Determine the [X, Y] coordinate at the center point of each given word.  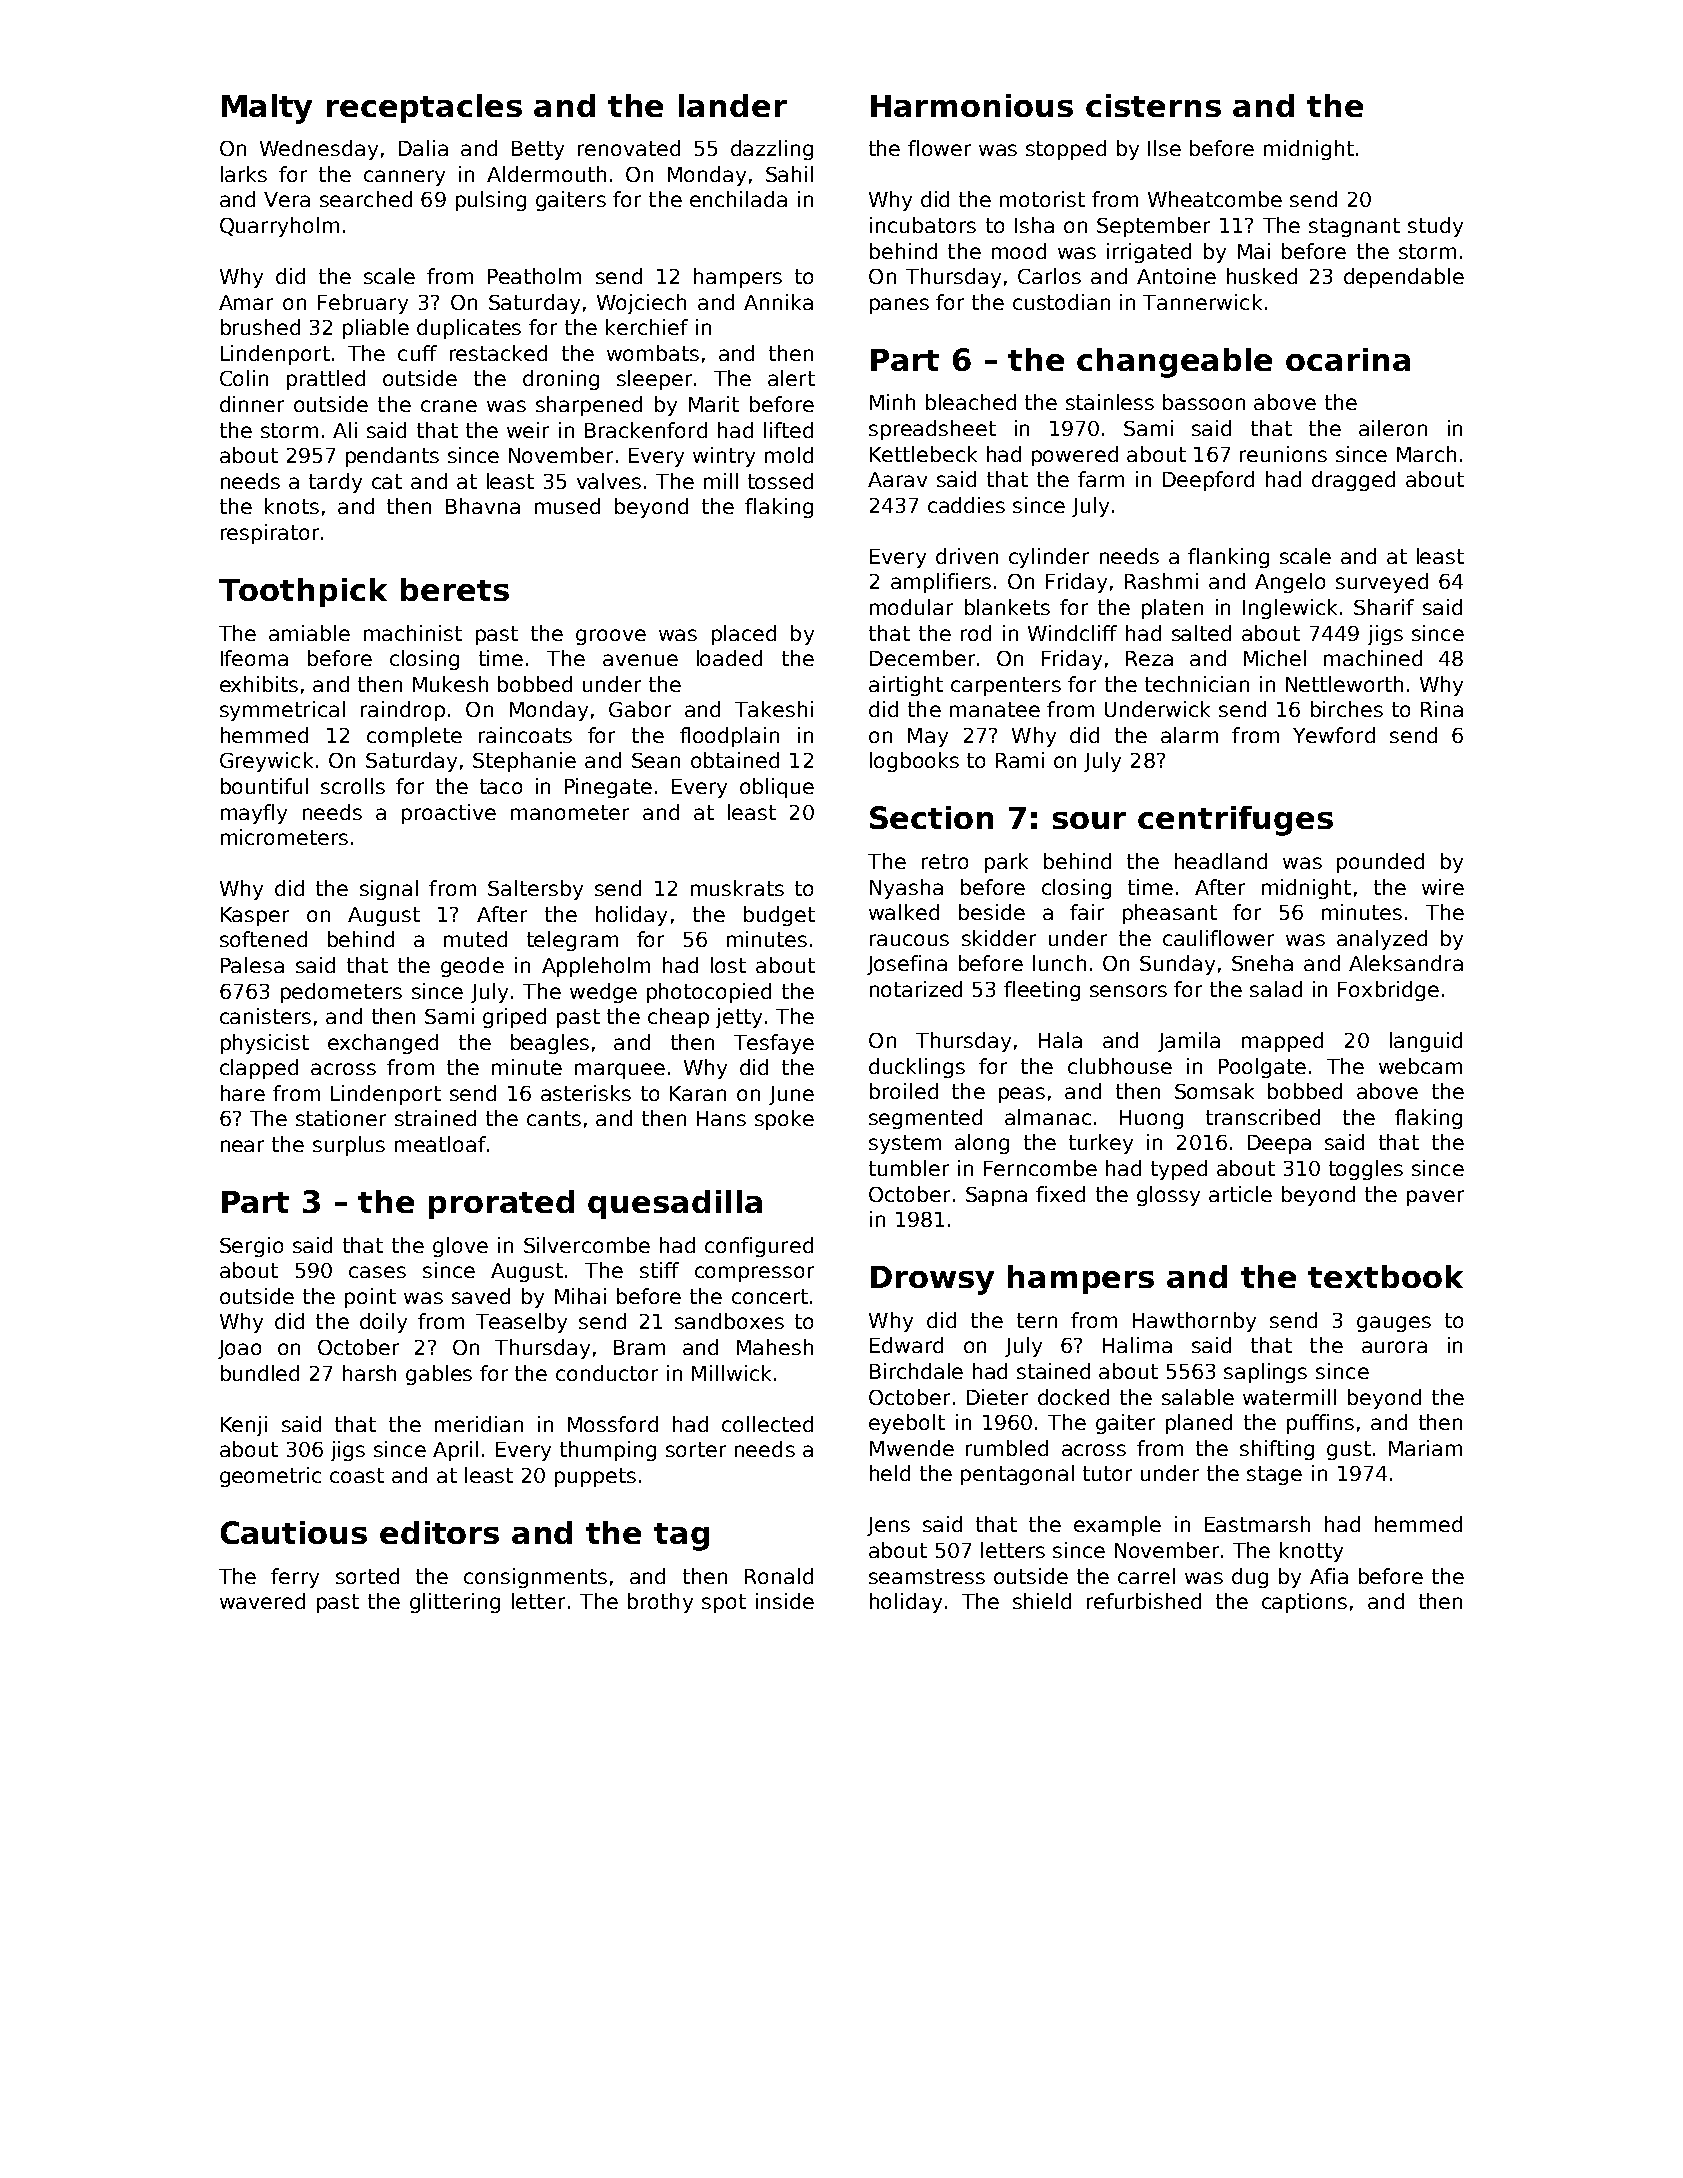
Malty [267, 109]
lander [733, 105]
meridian [479, 1424]
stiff [659, 1270]
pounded [1380, 863]
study [1435, 227]
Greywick [266, 762]
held [890, 1473]
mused [567, 506]
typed [1179, 1170]
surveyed [1382, 583]
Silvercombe [587, 1245]
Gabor [640, 709]
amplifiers [941, 583]
